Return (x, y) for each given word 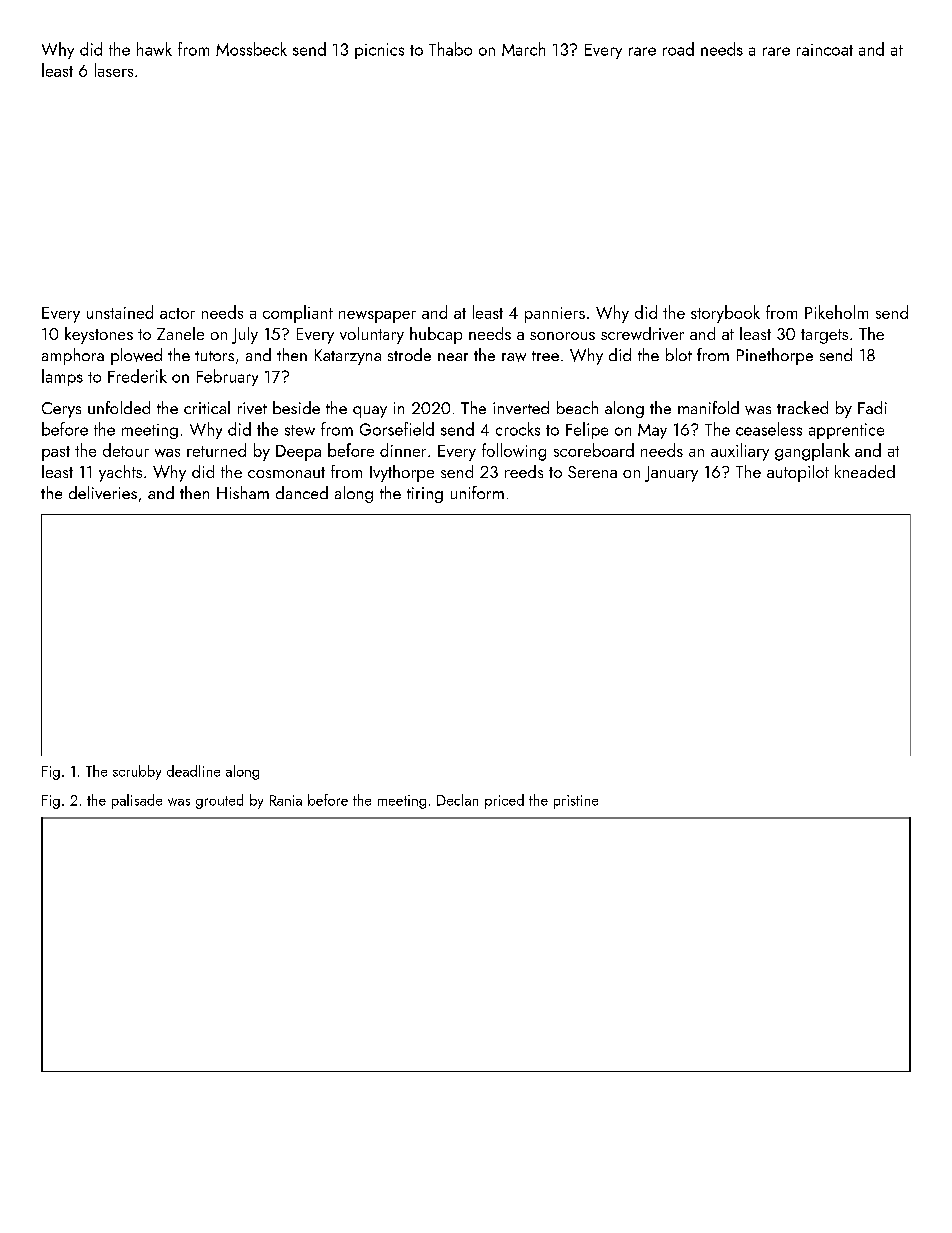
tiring (425, 495)
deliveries (103, 492)
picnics (379, 51)
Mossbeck (251, 49)
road (678, 49)
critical (207, 407)
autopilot (798, 473)
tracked (802, 407)
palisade (137, 801)
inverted (521, 407)
